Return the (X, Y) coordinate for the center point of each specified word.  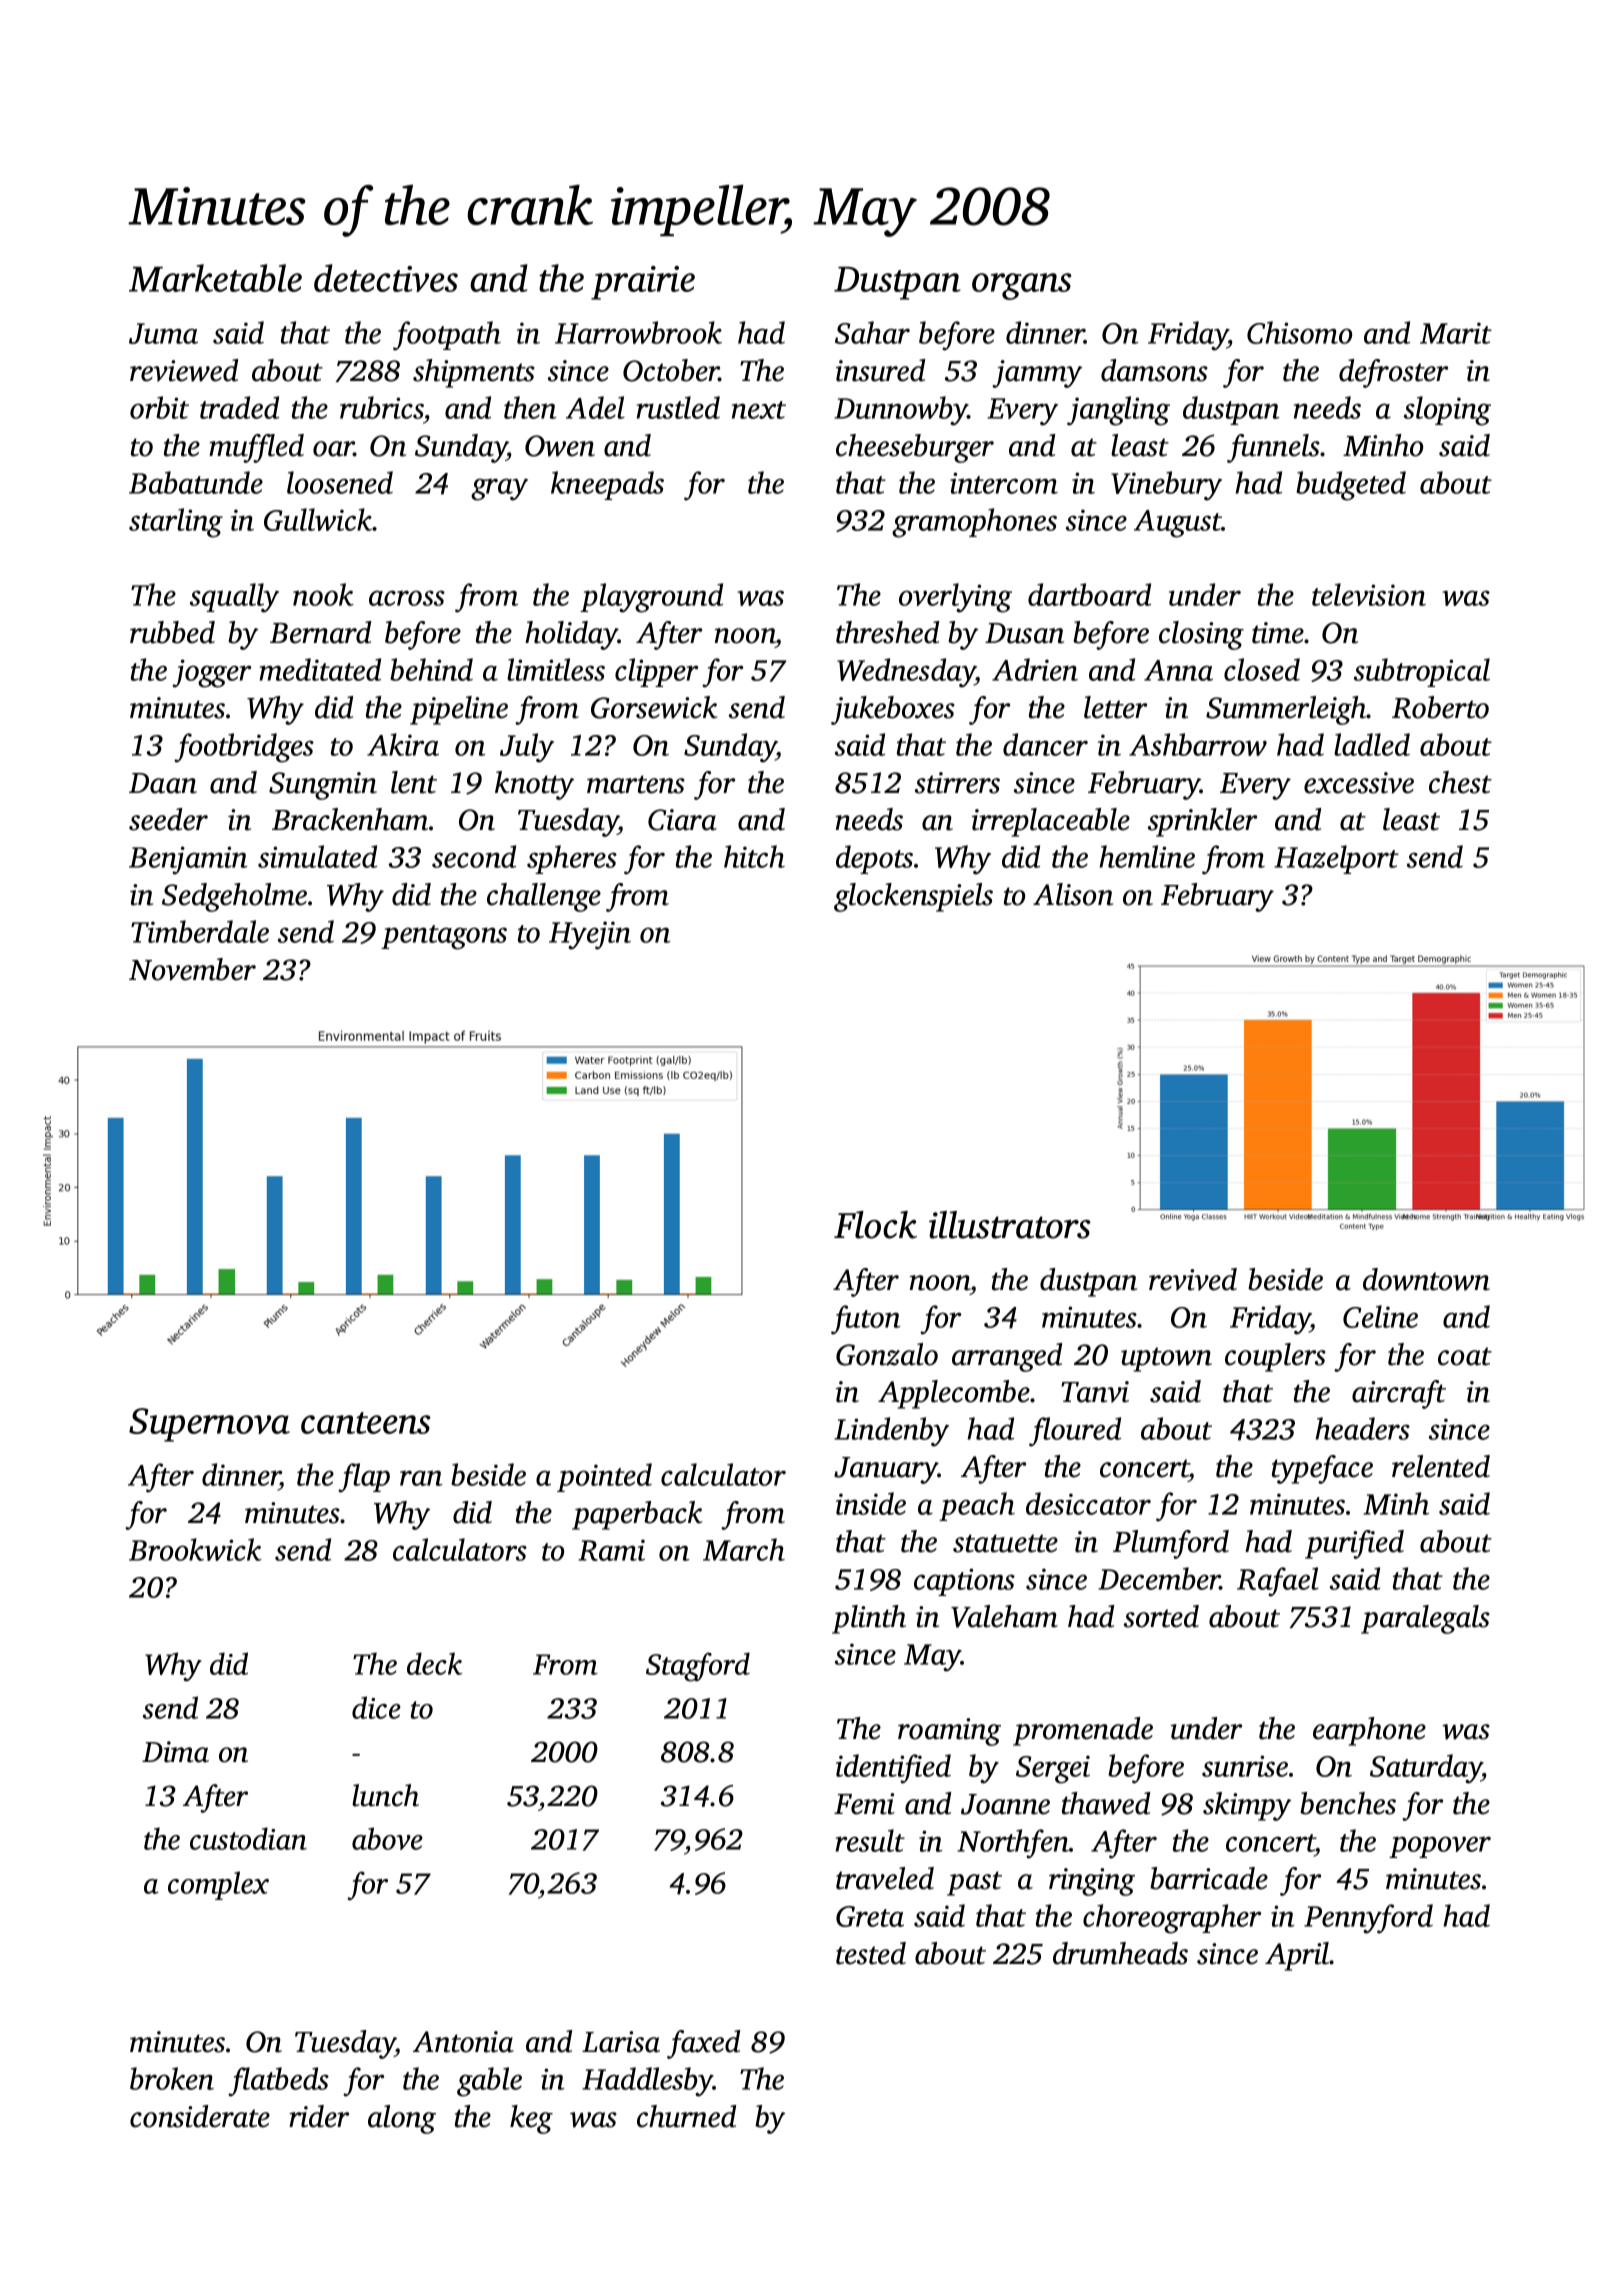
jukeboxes (893, 710)
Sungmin (323, 786)
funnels (1273, 448)
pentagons (444, 937)
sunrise (1245, 1766)
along (402, 2119)
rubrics (382, 407)
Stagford (698, 1667)
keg (531, 2119)
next (759, 410)
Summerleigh (1286, 710)
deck (434, 1663)
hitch (754, 856)
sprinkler (1202, 822)
